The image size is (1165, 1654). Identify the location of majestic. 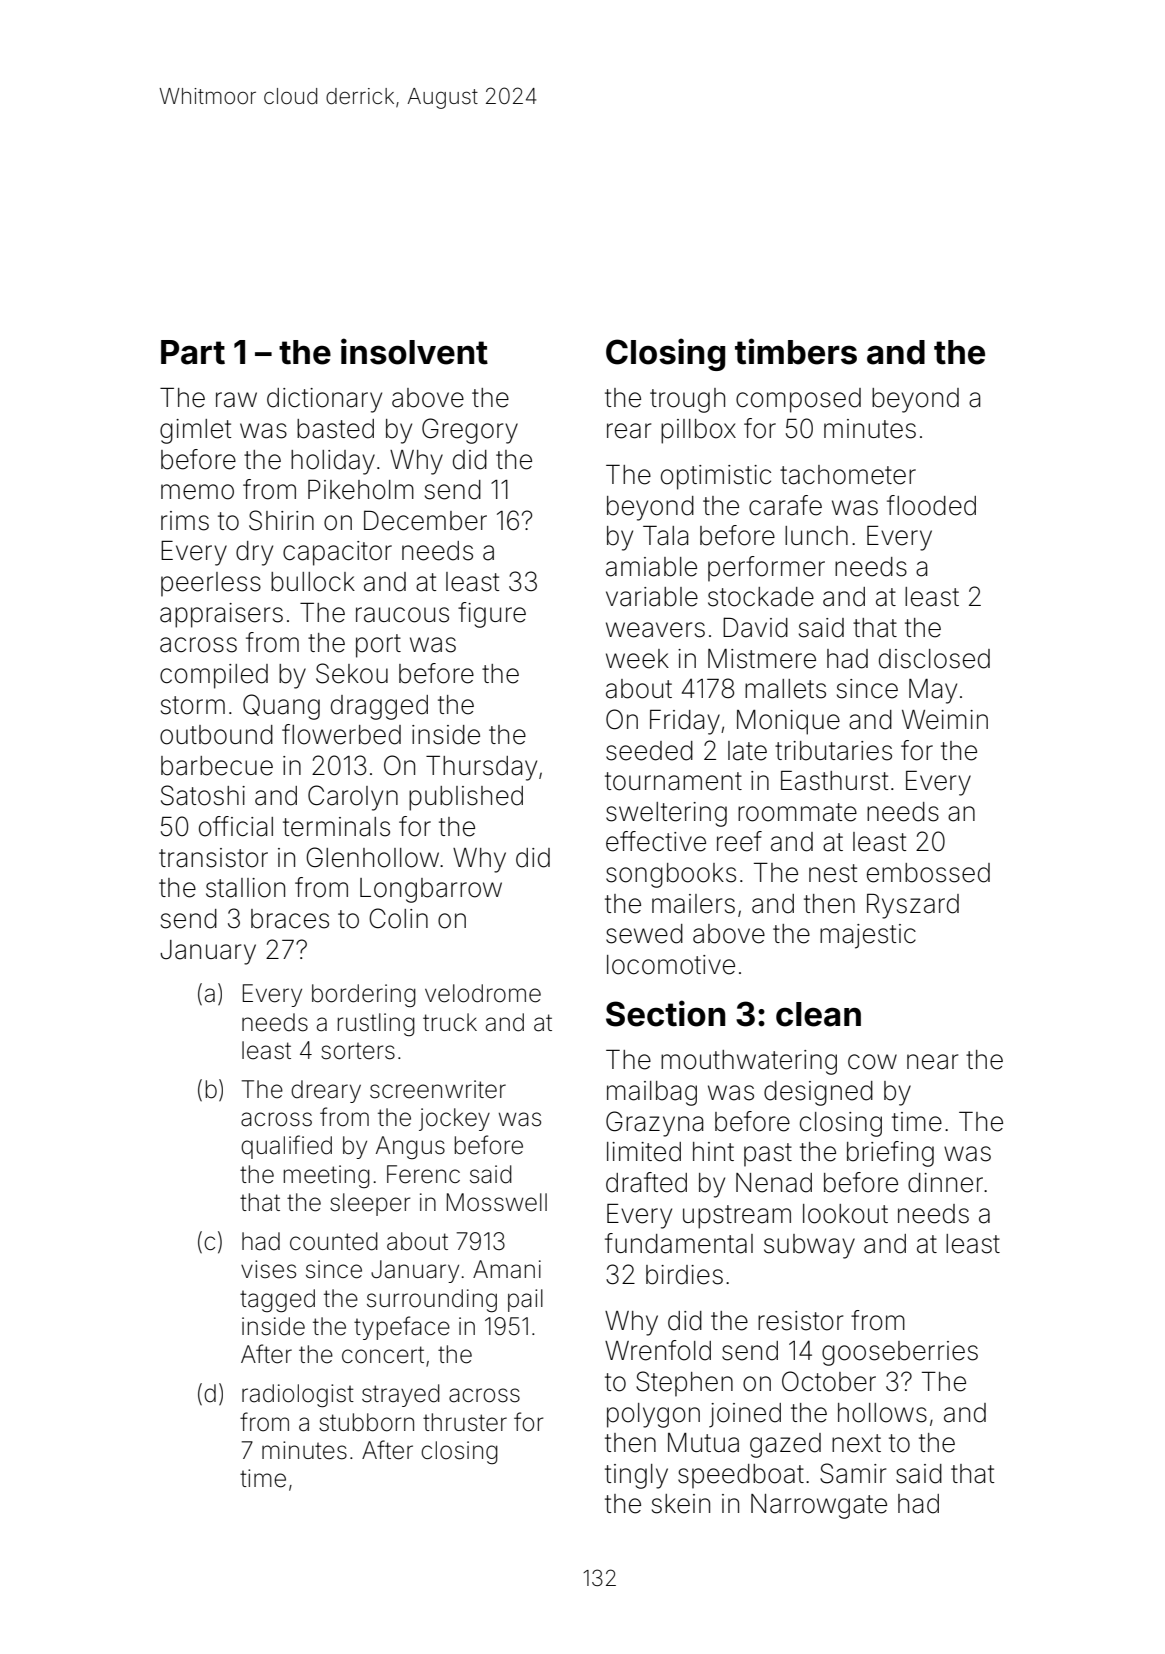
(868, 936).
